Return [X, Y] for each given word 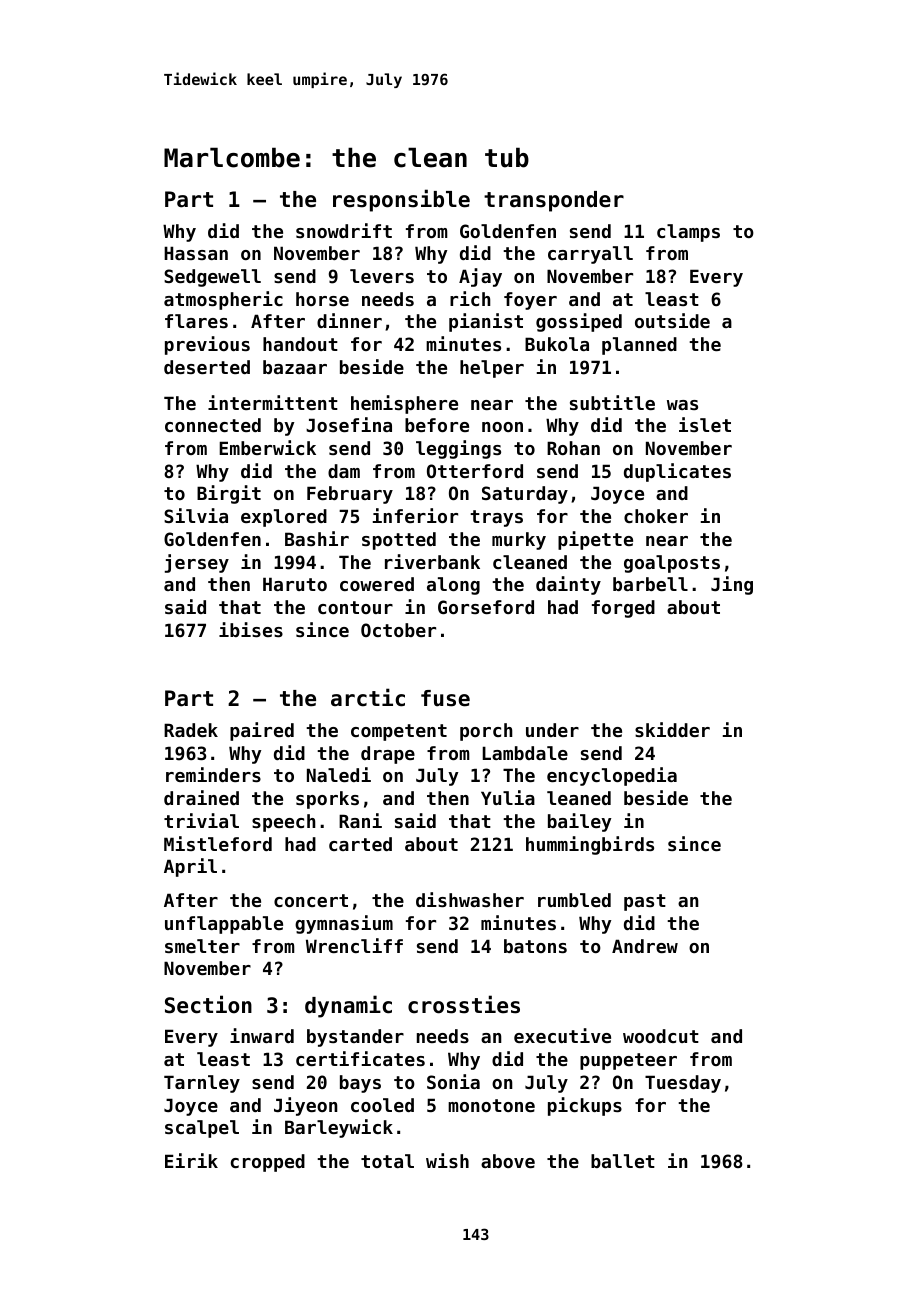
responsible [401, 200]
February [350, 495]
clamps [688, 233]
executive [562, 1035]
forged [623, 609]
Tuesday [683, 1084]
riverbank [432, 561]
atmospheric [223, 300]
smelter [202, 946]
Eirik [191, 1160]
